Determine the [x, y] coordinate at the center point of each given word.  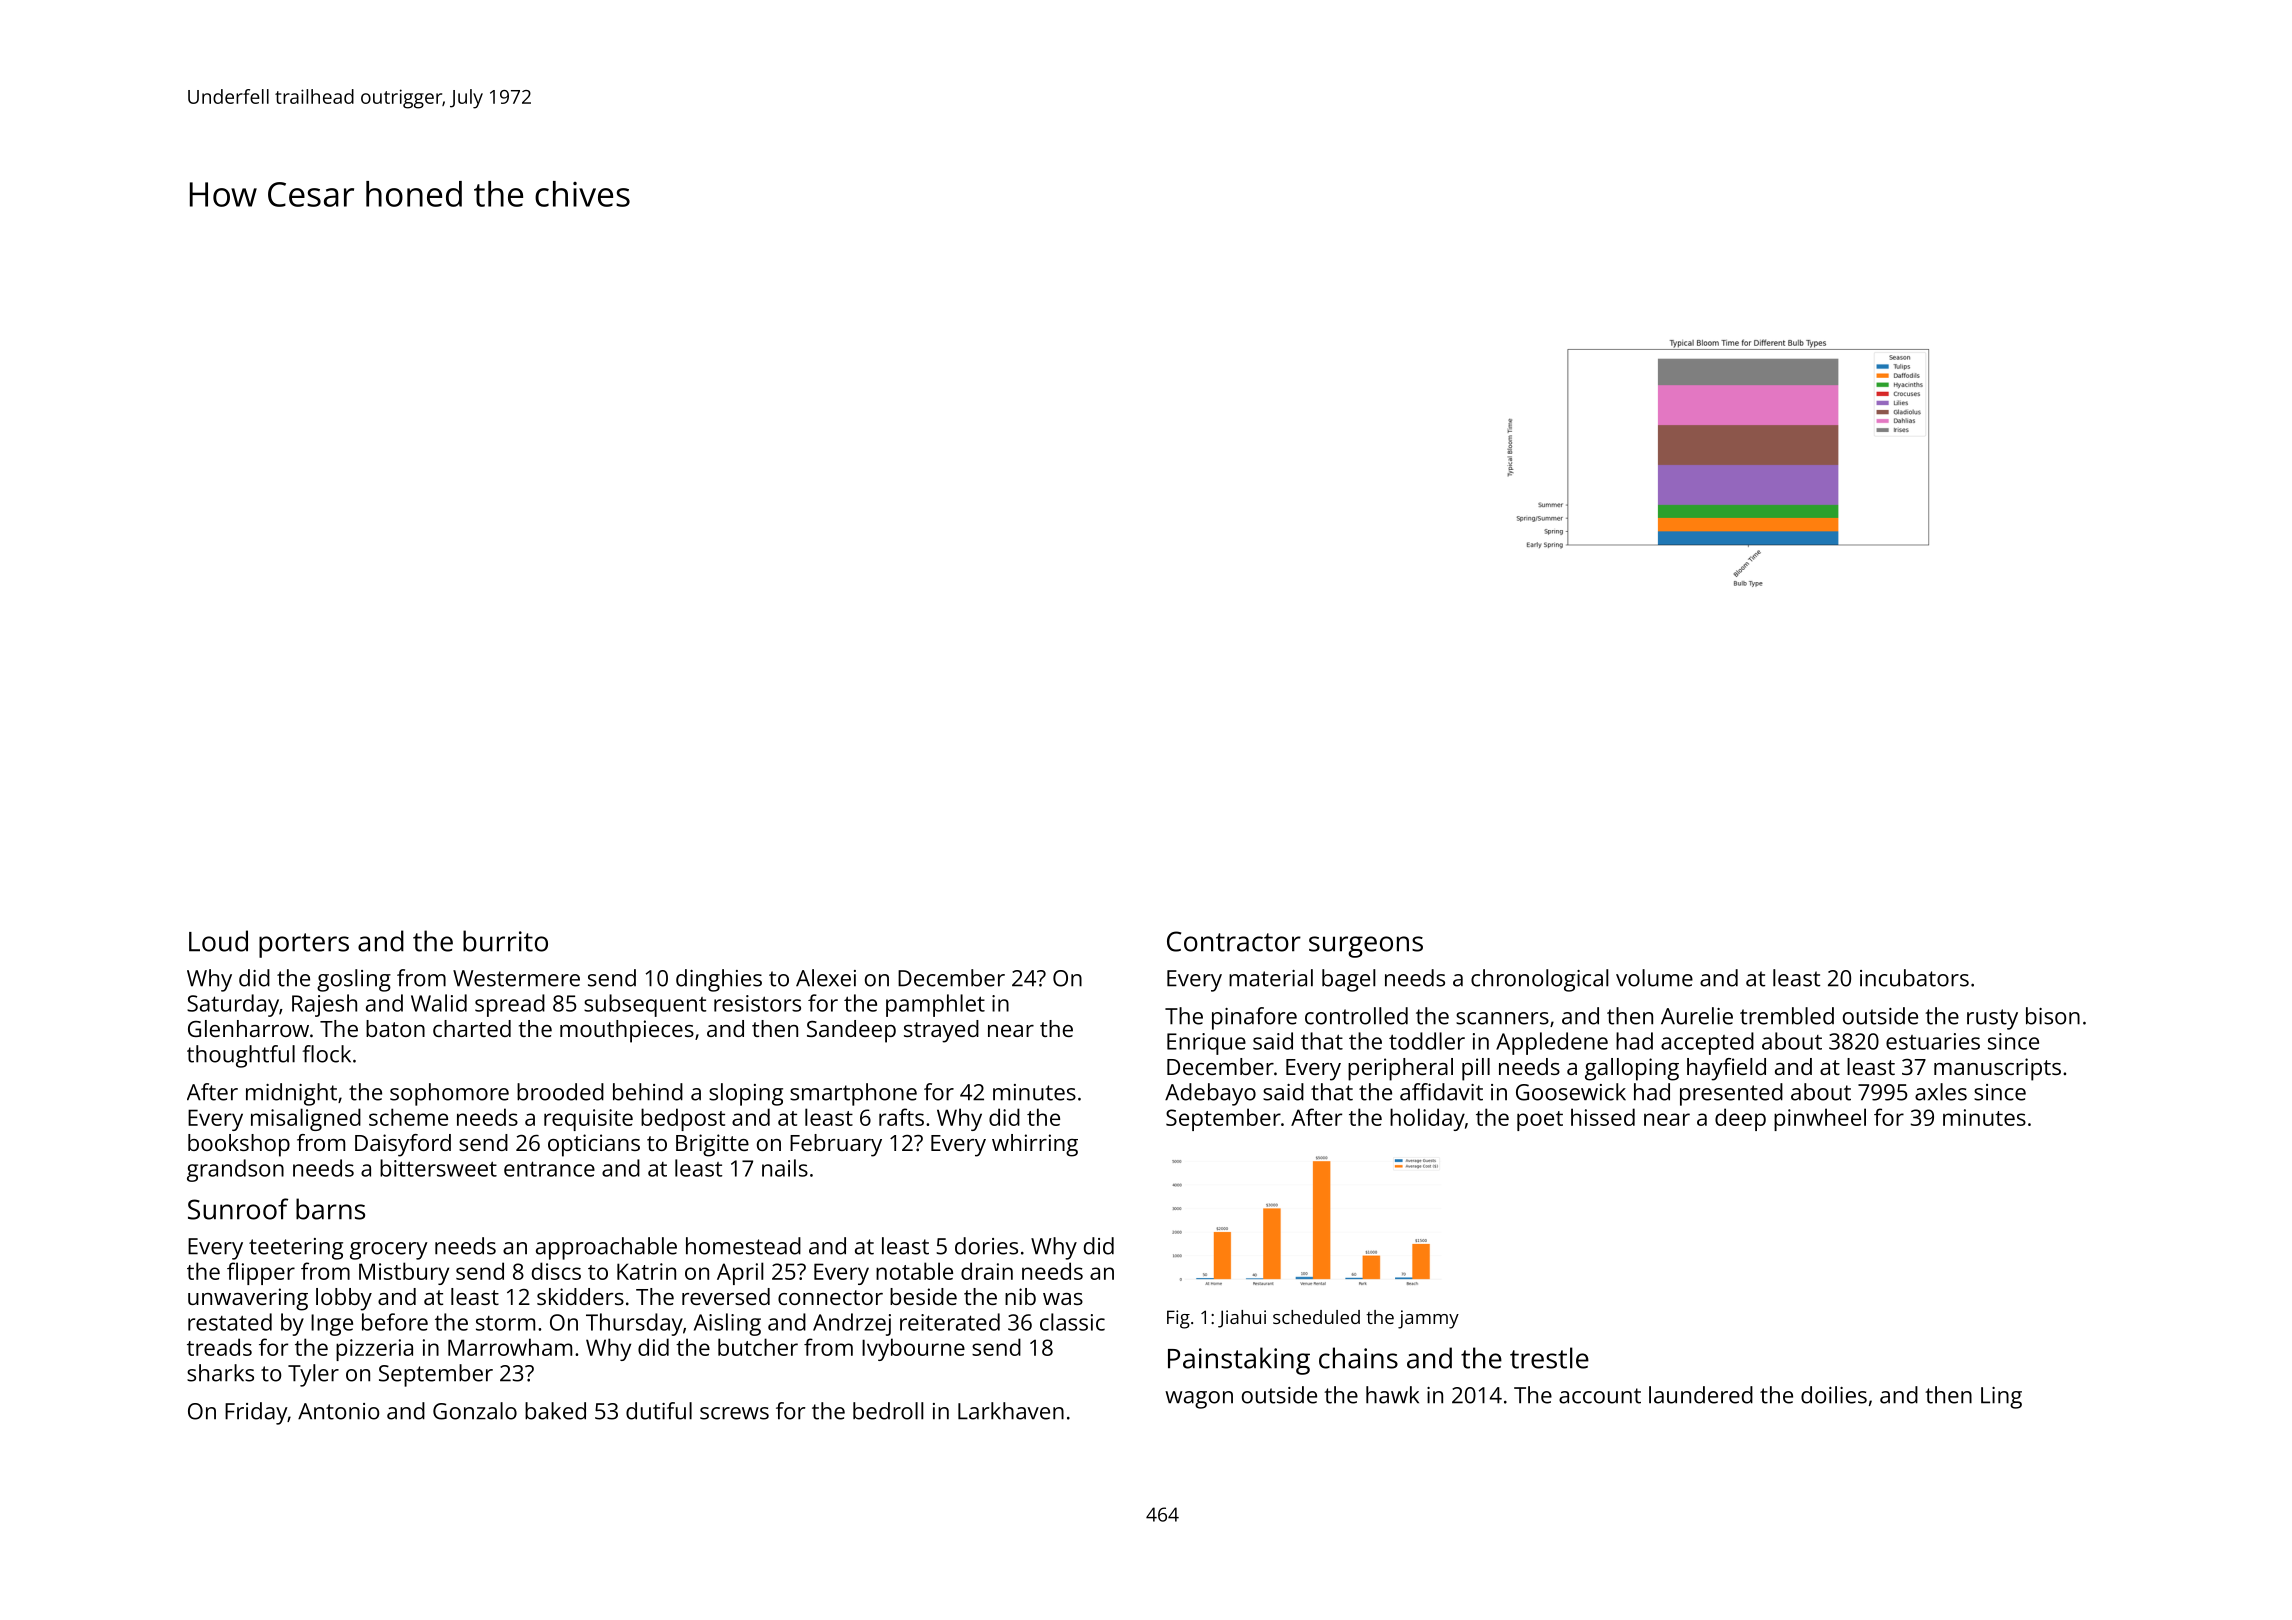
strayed [941, 1031]
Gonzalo [475, 1411]
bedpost [683, 1119]
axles [1941, 1092]
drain [987, 1271]
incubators [1914, 978]
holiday [1427, 1119]
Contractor [1234, 941]
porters [304, 945]
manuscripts [1997, 1069]
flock [326, 1054]
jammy [1428, 1319]
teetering [296, 1249]
